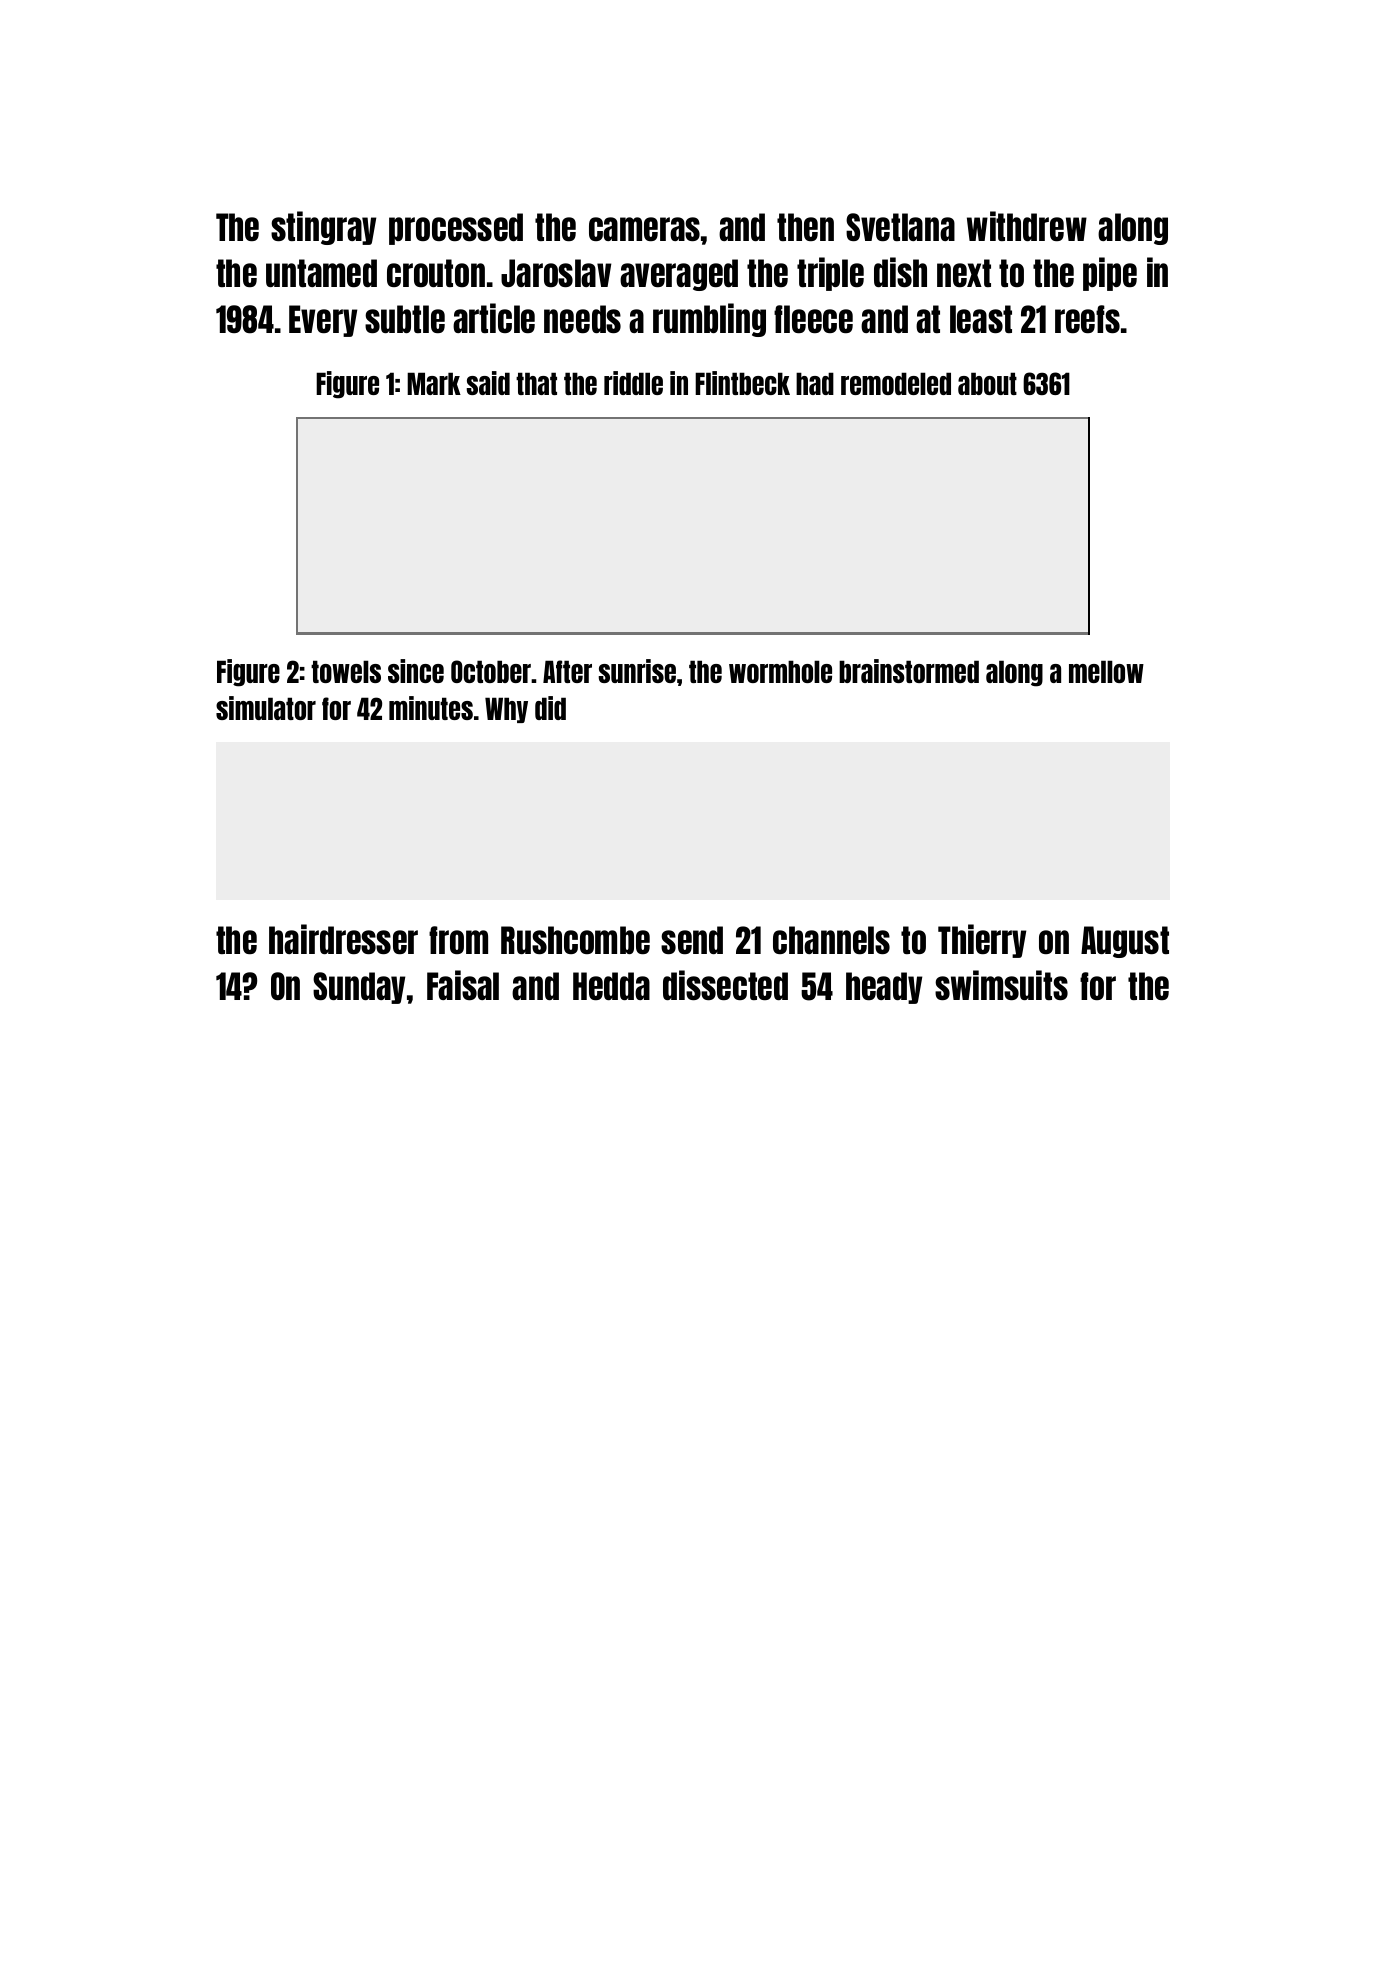 This screenshot has width=1386, height=1969. Describe the element at coordinates (359, 988) in the screenshot. I see `Sunday` at that location.
